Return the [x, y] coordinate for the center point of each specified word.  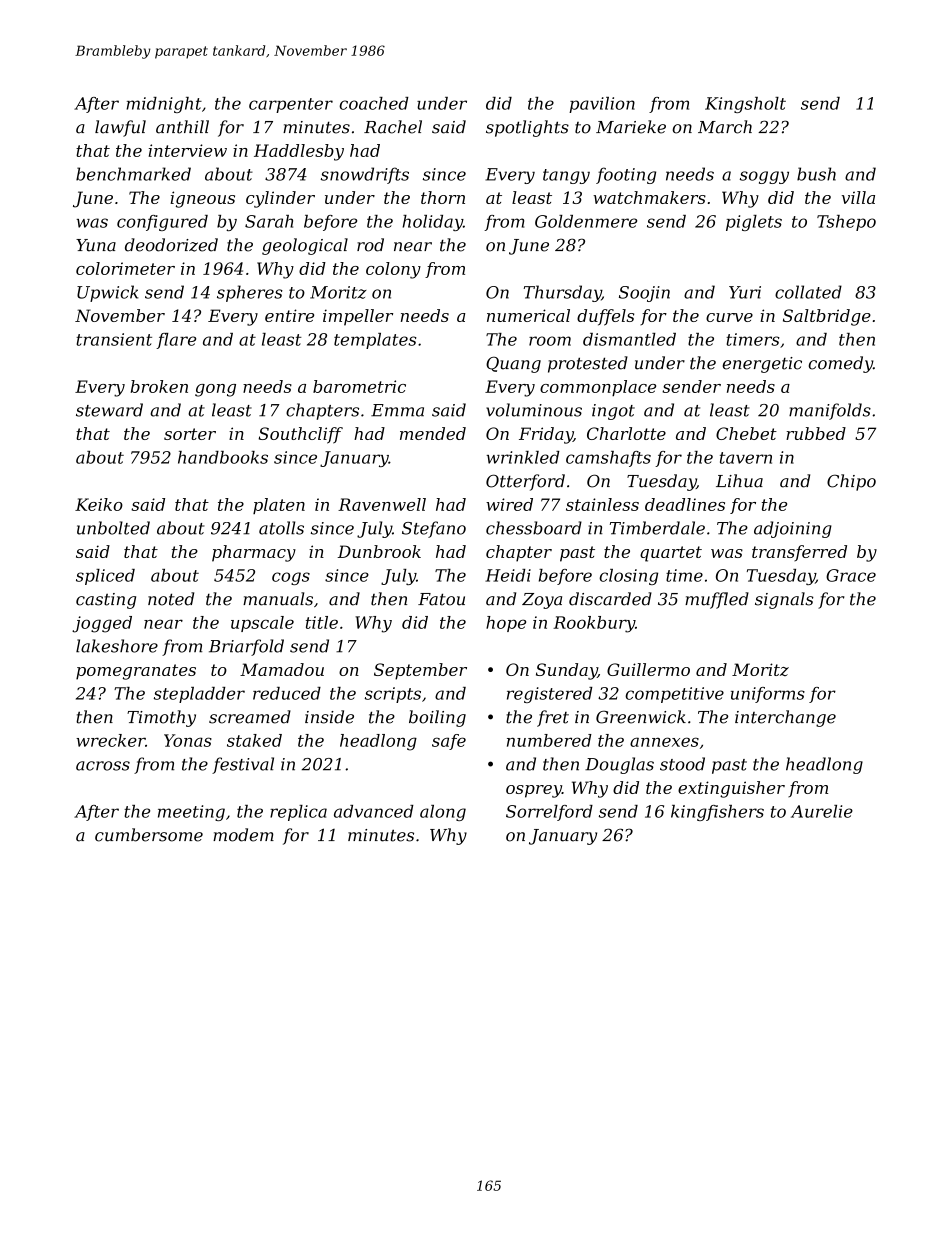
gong [215, 390]
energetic [762, 365]
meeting [191, 813]
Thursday [562, 293]
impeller [358, 317]
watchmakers [649, 197]
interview [188, 150]
